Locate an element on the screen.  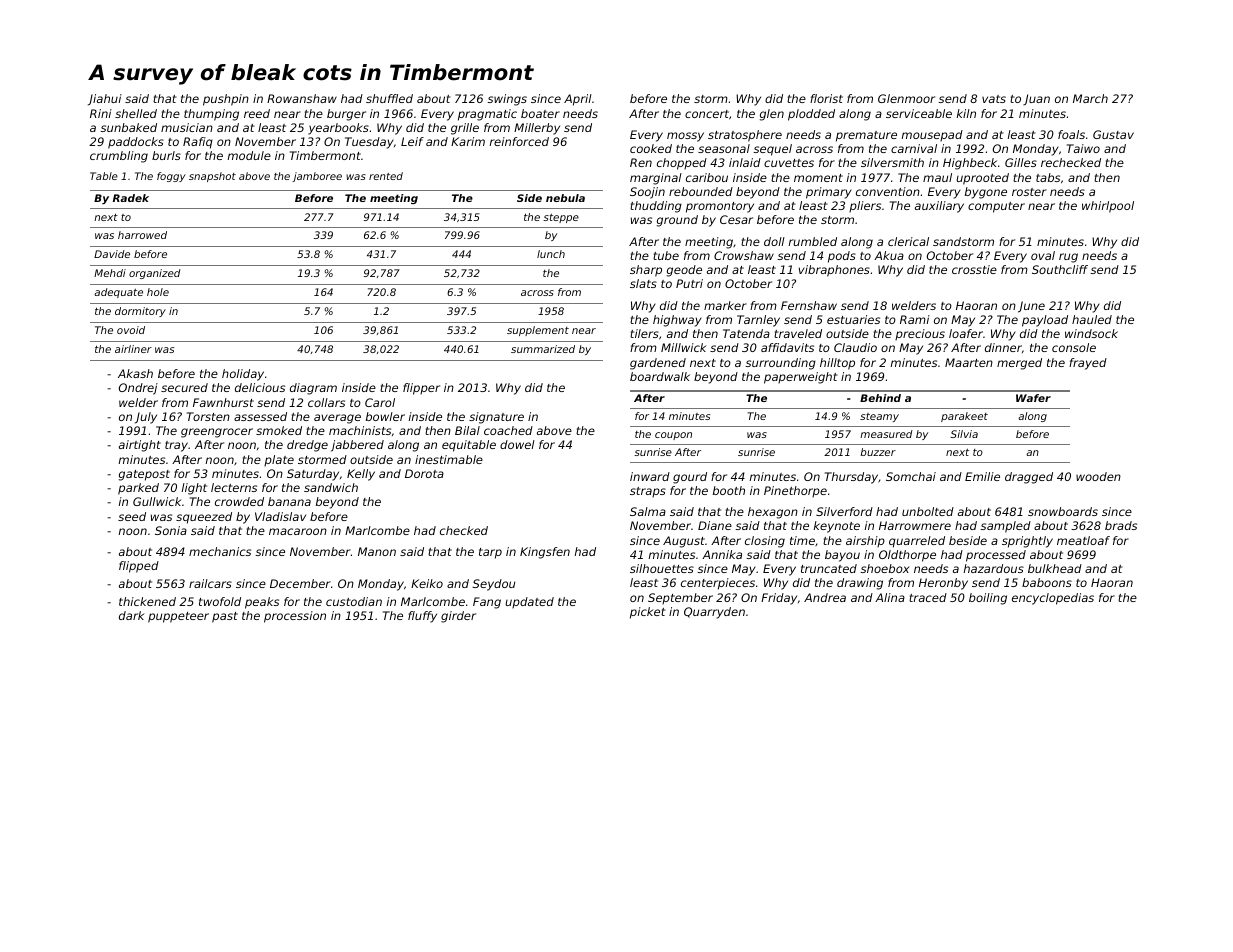
Crowshaw is located at coordinates (744, 255).
